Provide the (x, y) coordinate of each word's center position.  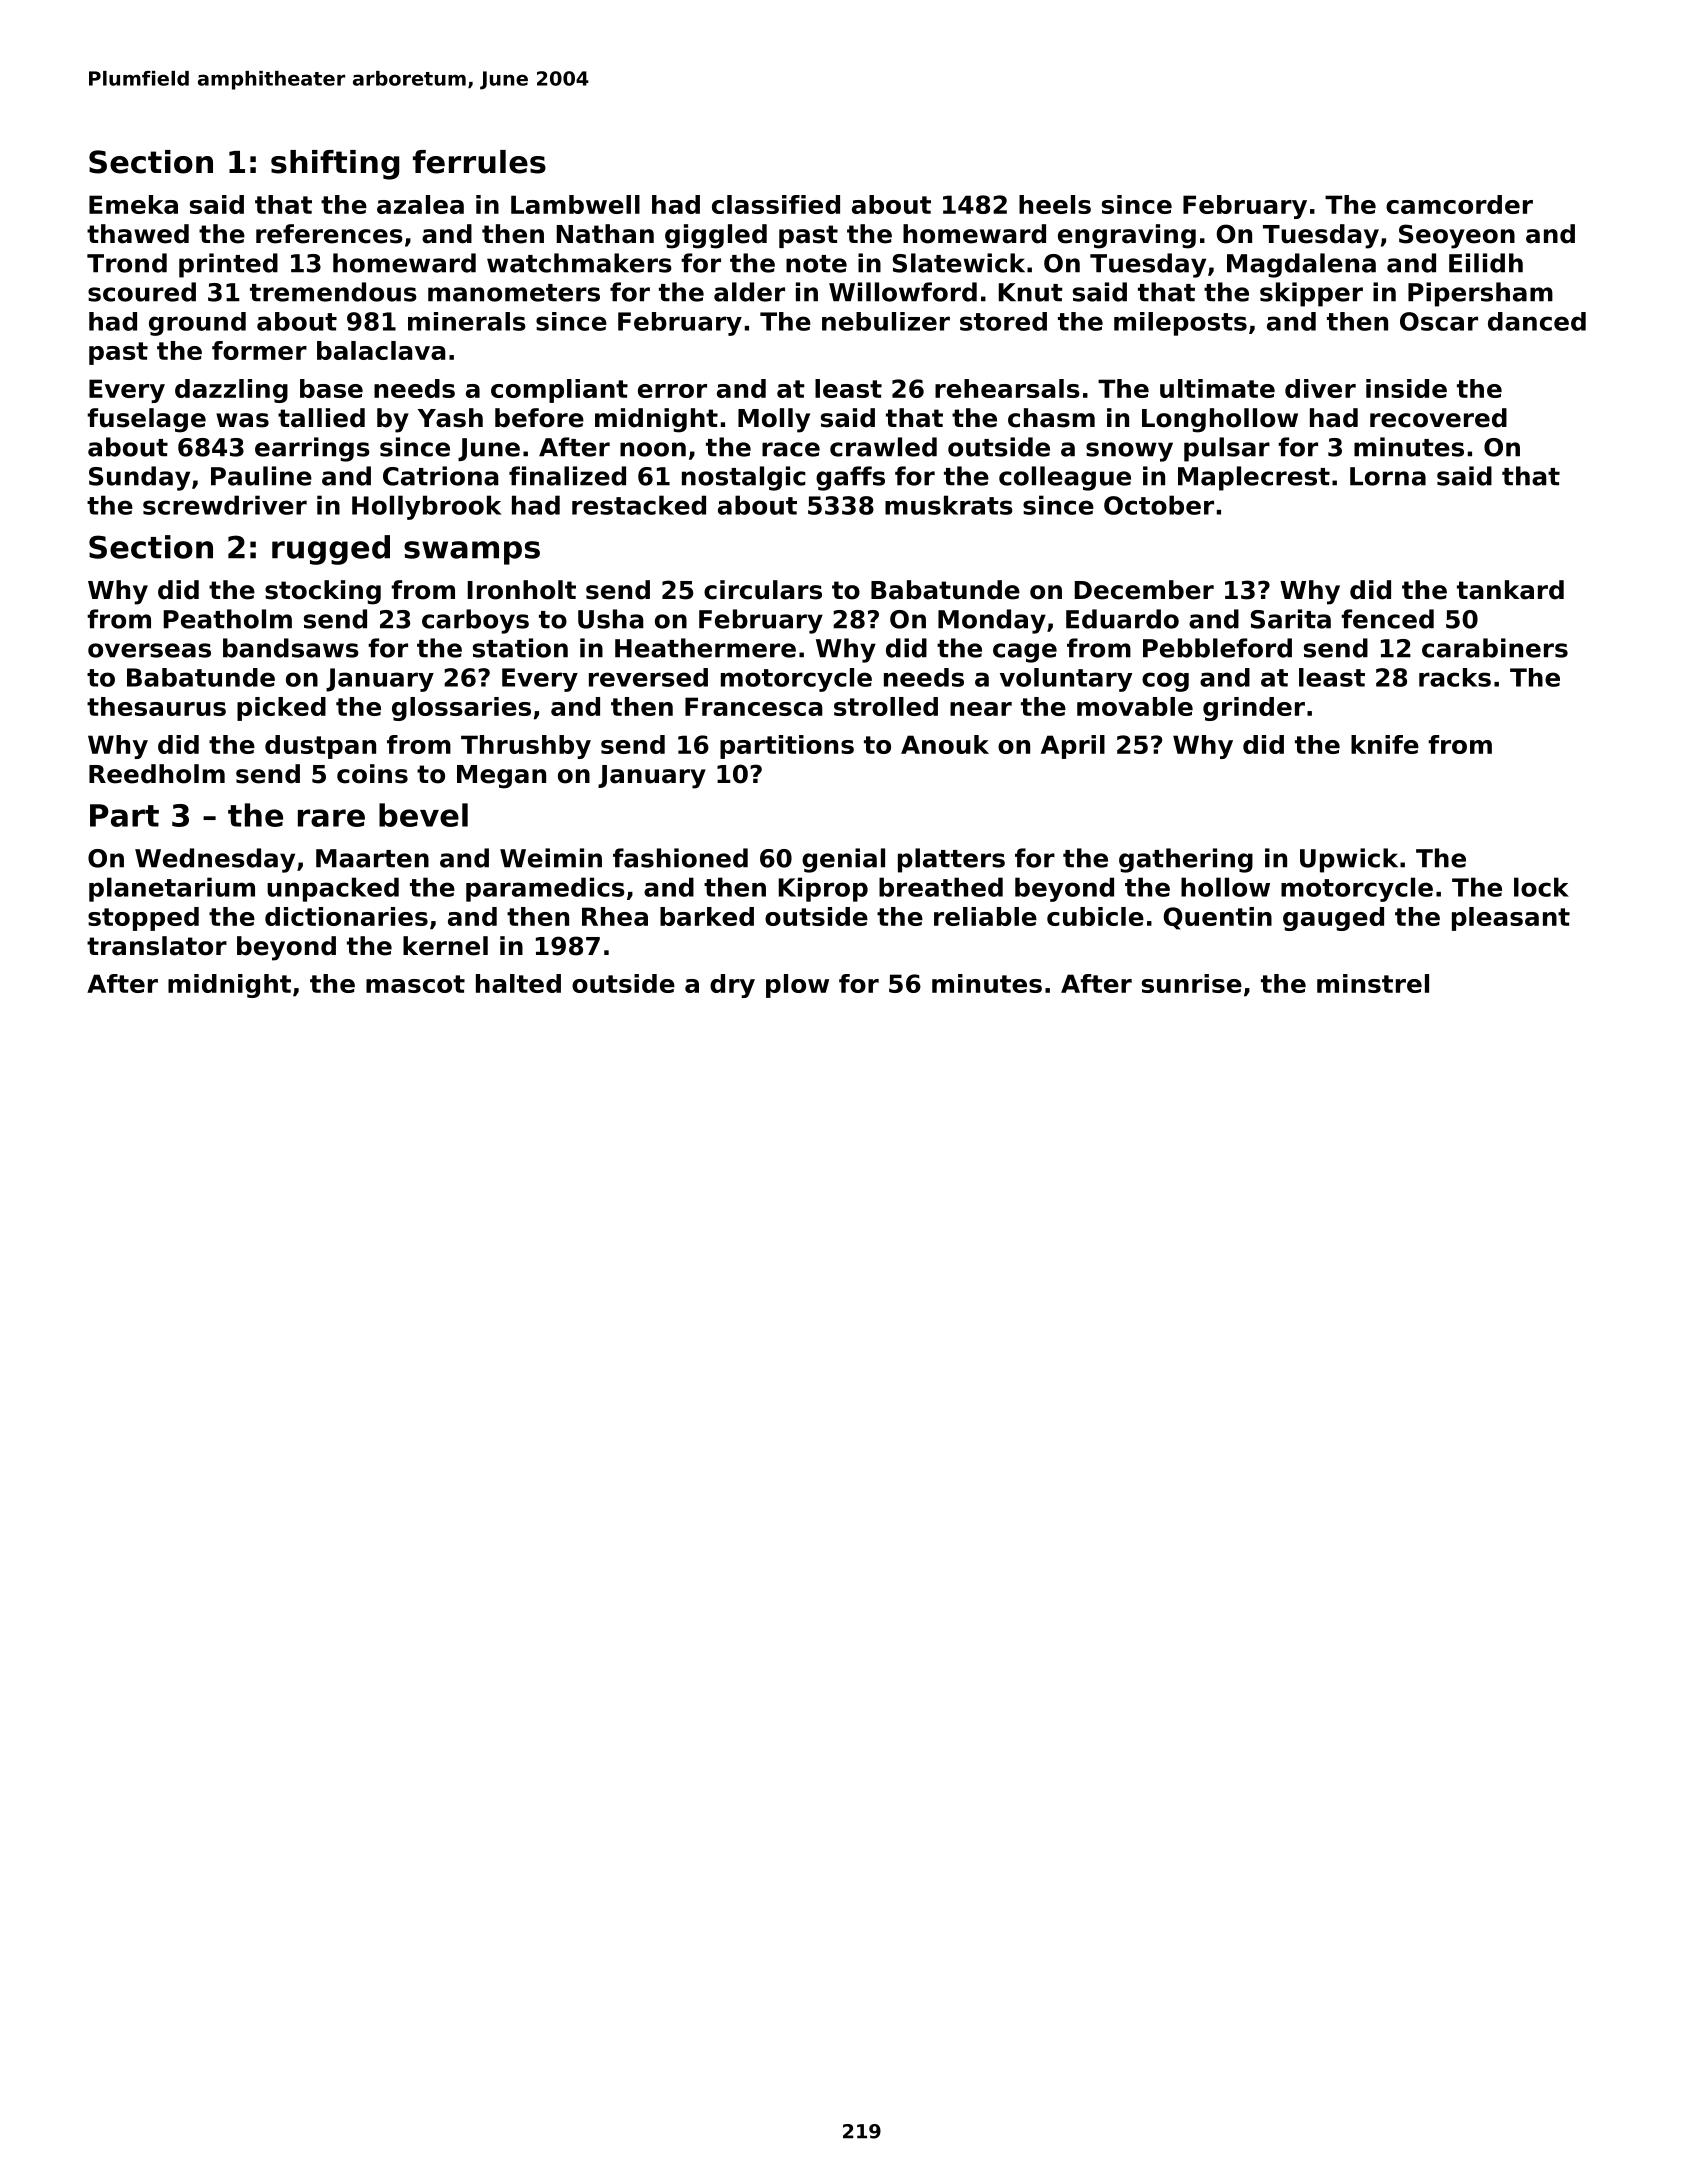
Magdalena (1301, 265)
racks (1455, 677)
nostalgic (744, 478)
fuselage (146, 420)
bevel (423, 815)
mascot (415, 984)
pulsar (1227, 449)
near (981, 709)
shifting (335, 165)
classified (776, 204)
